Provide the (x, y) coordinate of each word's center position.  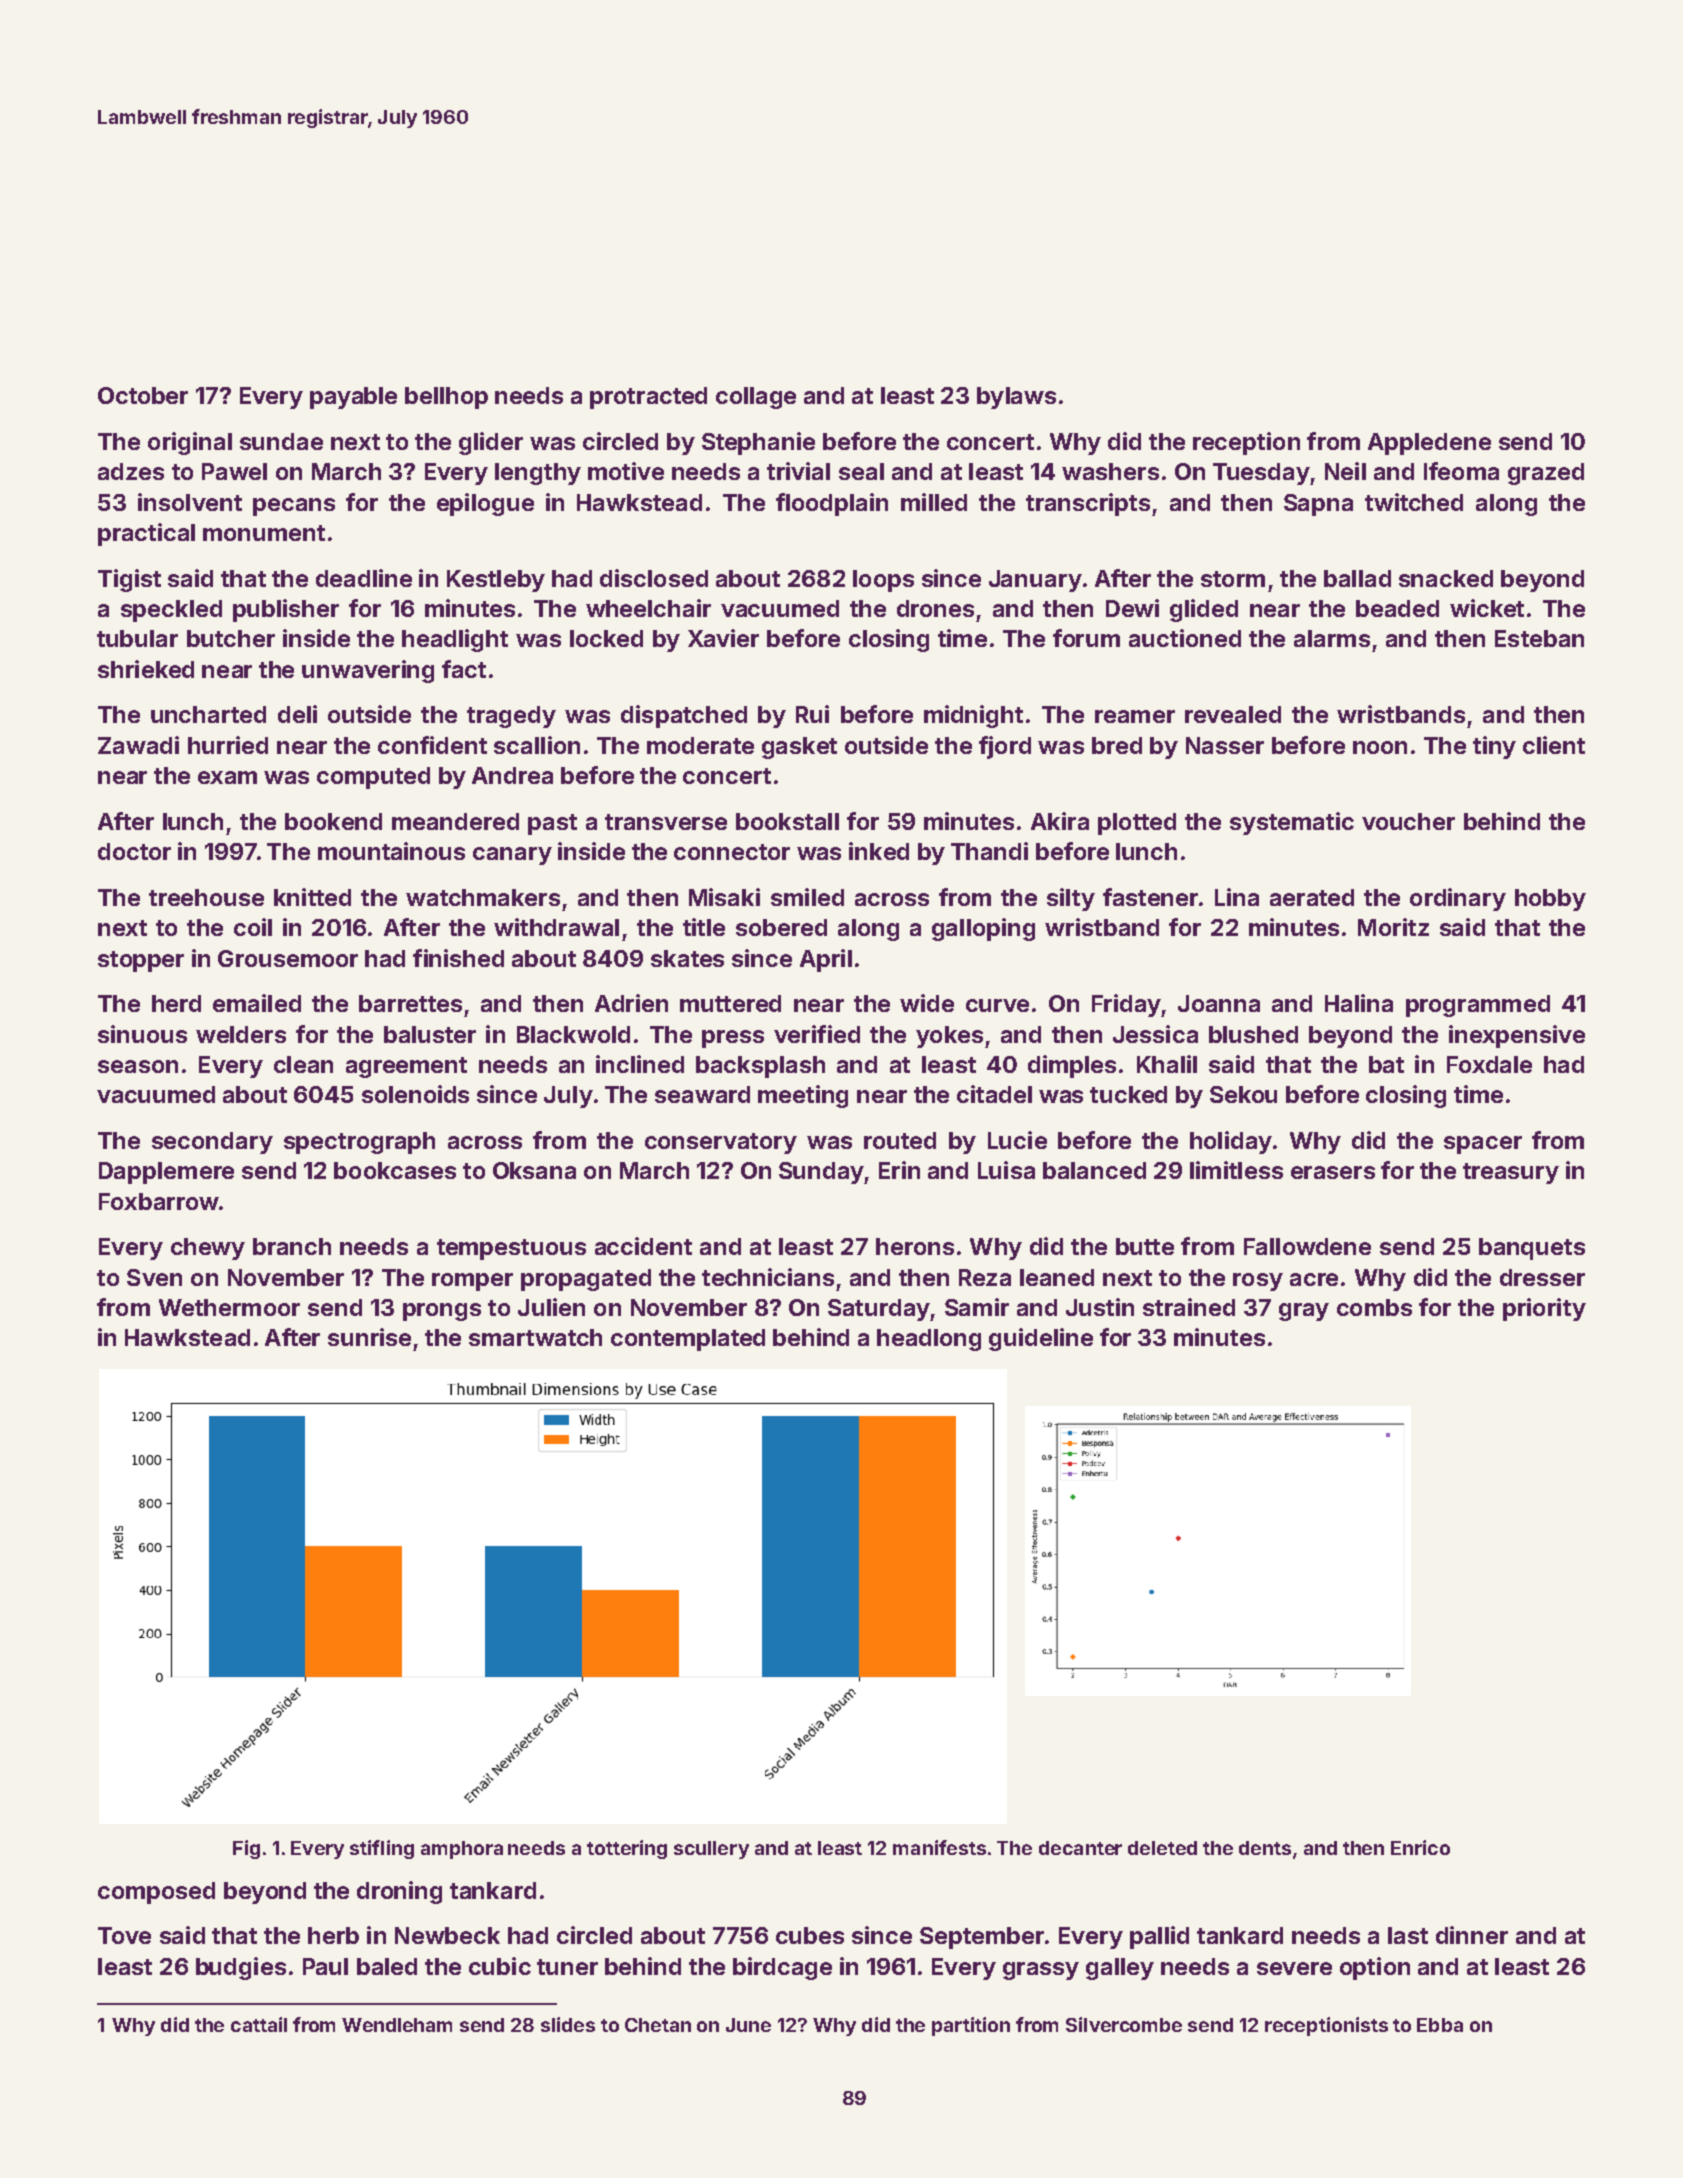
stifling (382, 1849)
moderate (700, 745)
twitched (1414, 502)
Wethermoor (229, 1307)
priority (1544, 1309)
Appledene (1429, 444)
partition (971, 2026)
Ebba (1440, 2025)
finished (458, 958)
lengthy (538, 474)
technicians (768, 1277)
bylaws (1016, 398)
